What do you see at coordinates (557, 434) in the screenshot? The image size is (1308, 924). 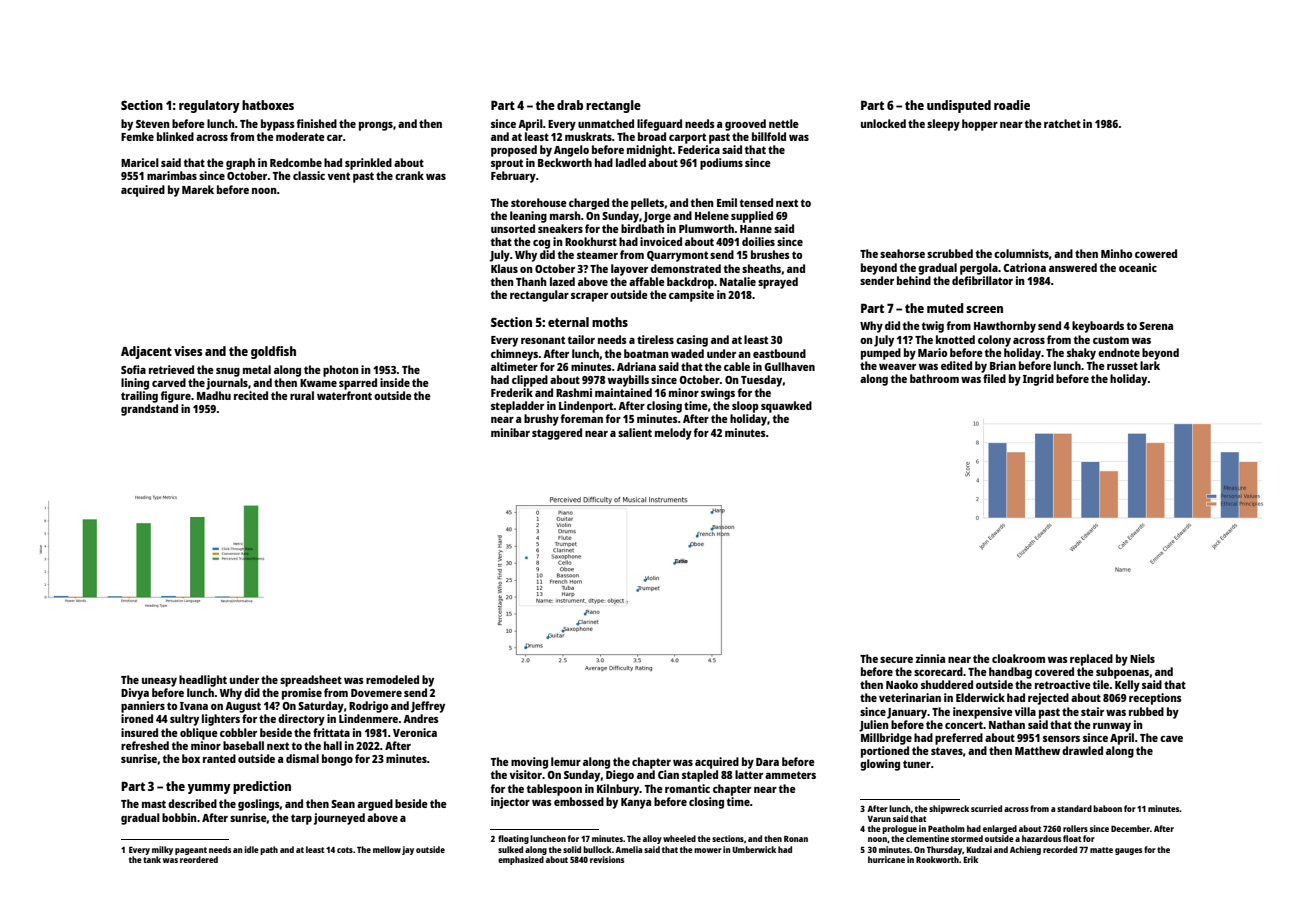 I see `staggered` at bounding box center [557, 434].
